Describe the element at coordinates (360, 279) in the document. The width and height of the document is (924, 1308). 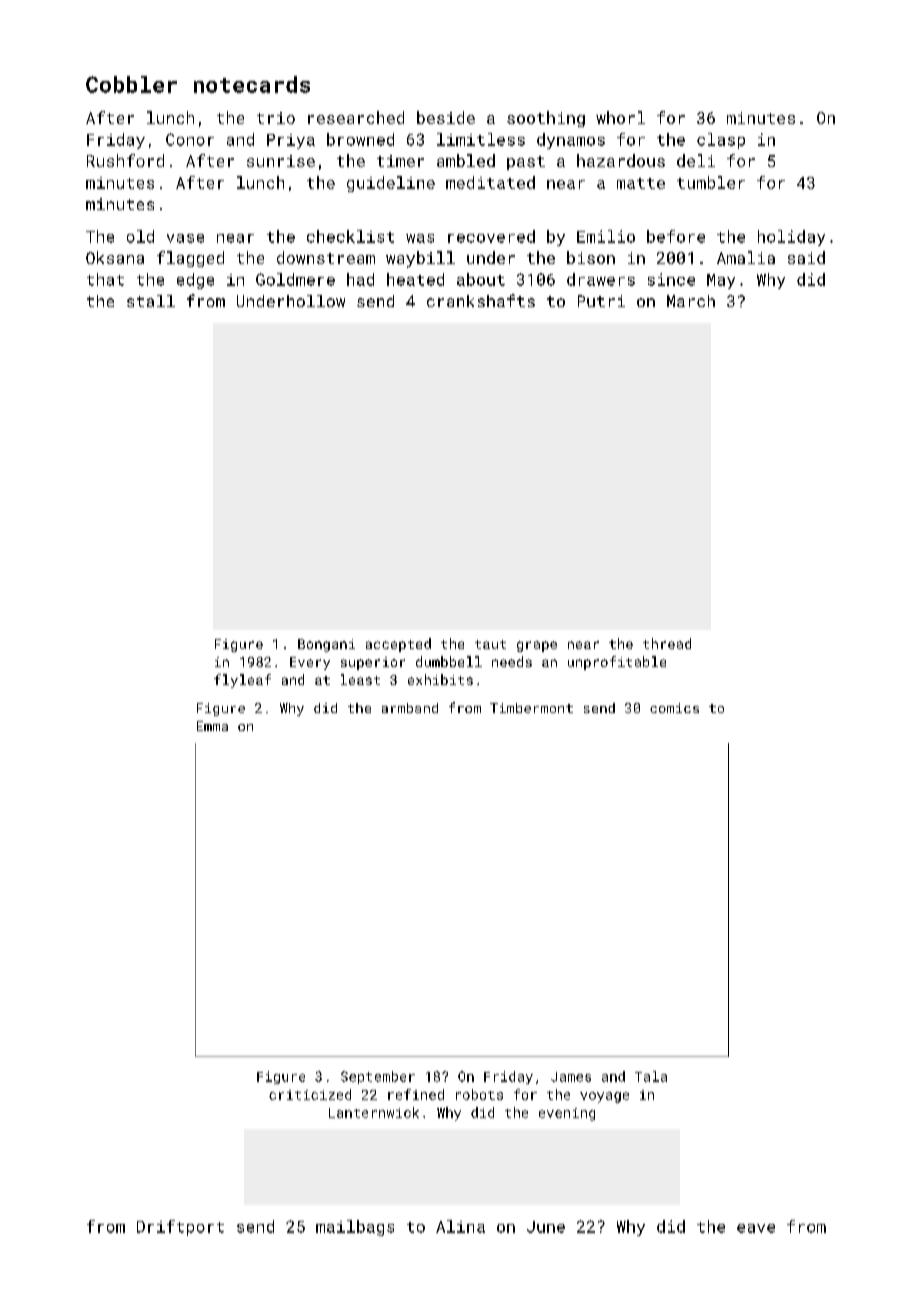
I see `had` at that location.
